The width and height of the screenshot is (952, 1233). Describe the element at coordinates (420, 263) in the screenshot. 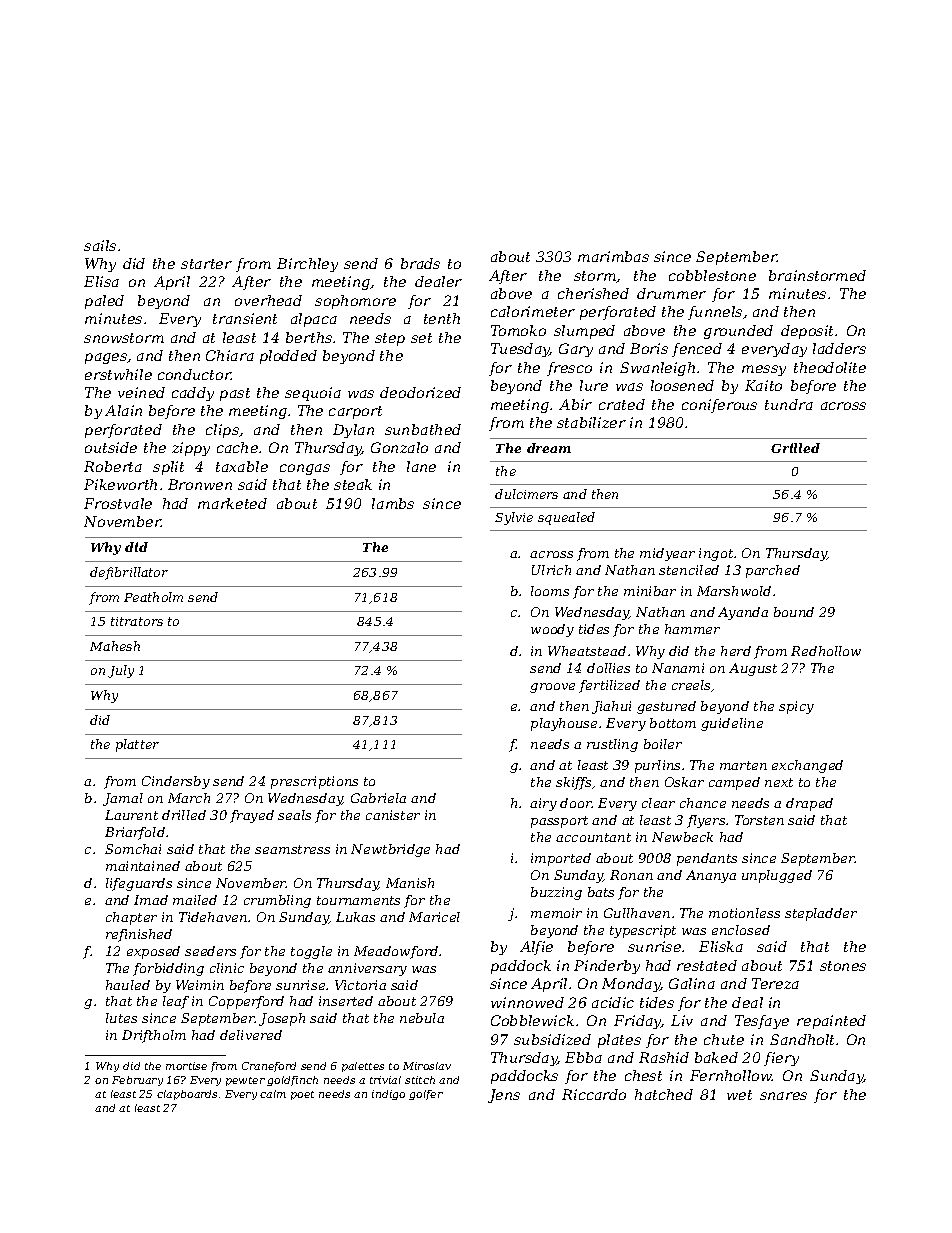

I see `brads` at that location.
